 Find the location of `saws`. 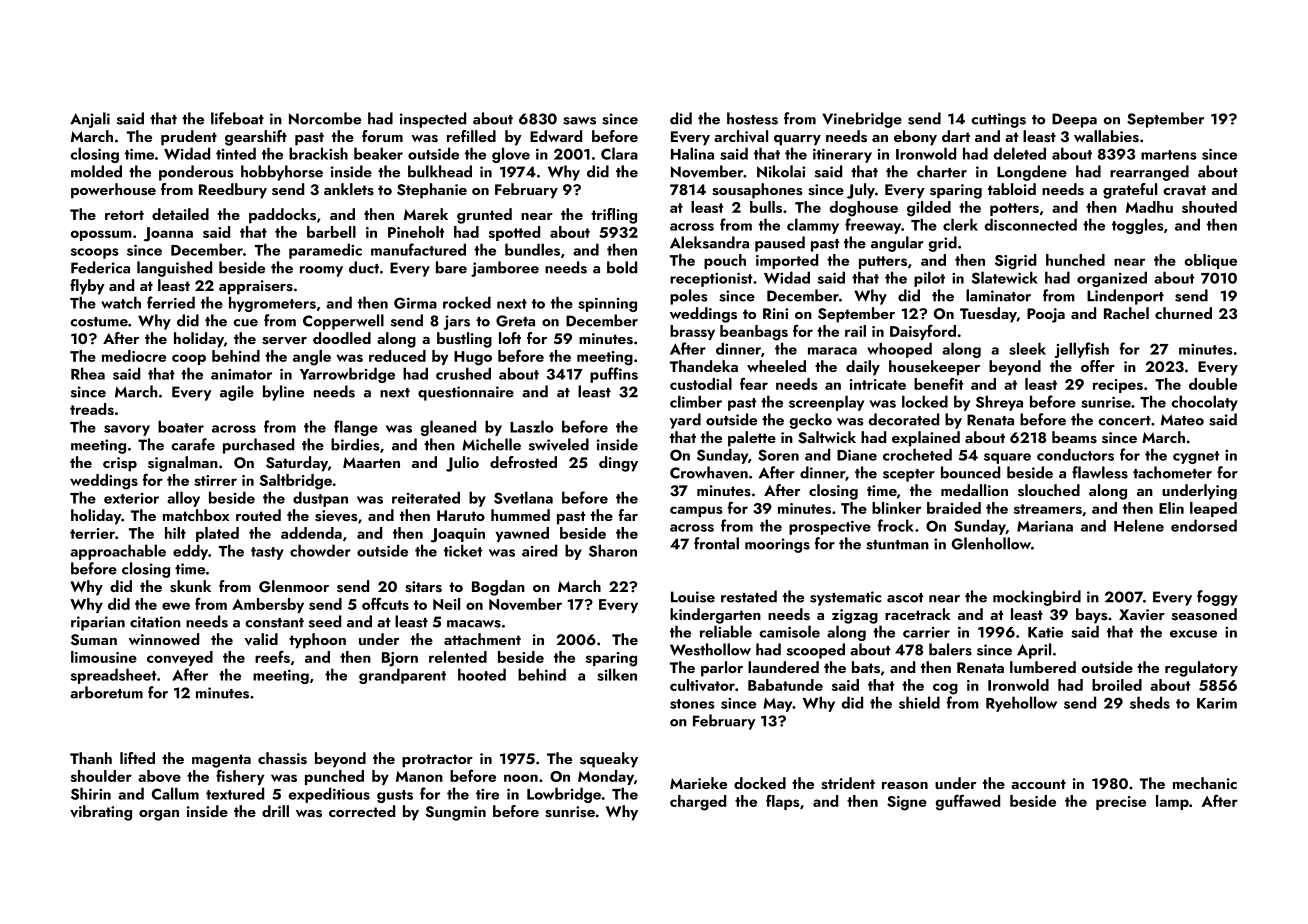

saws is located at coordinates (579, 121).
